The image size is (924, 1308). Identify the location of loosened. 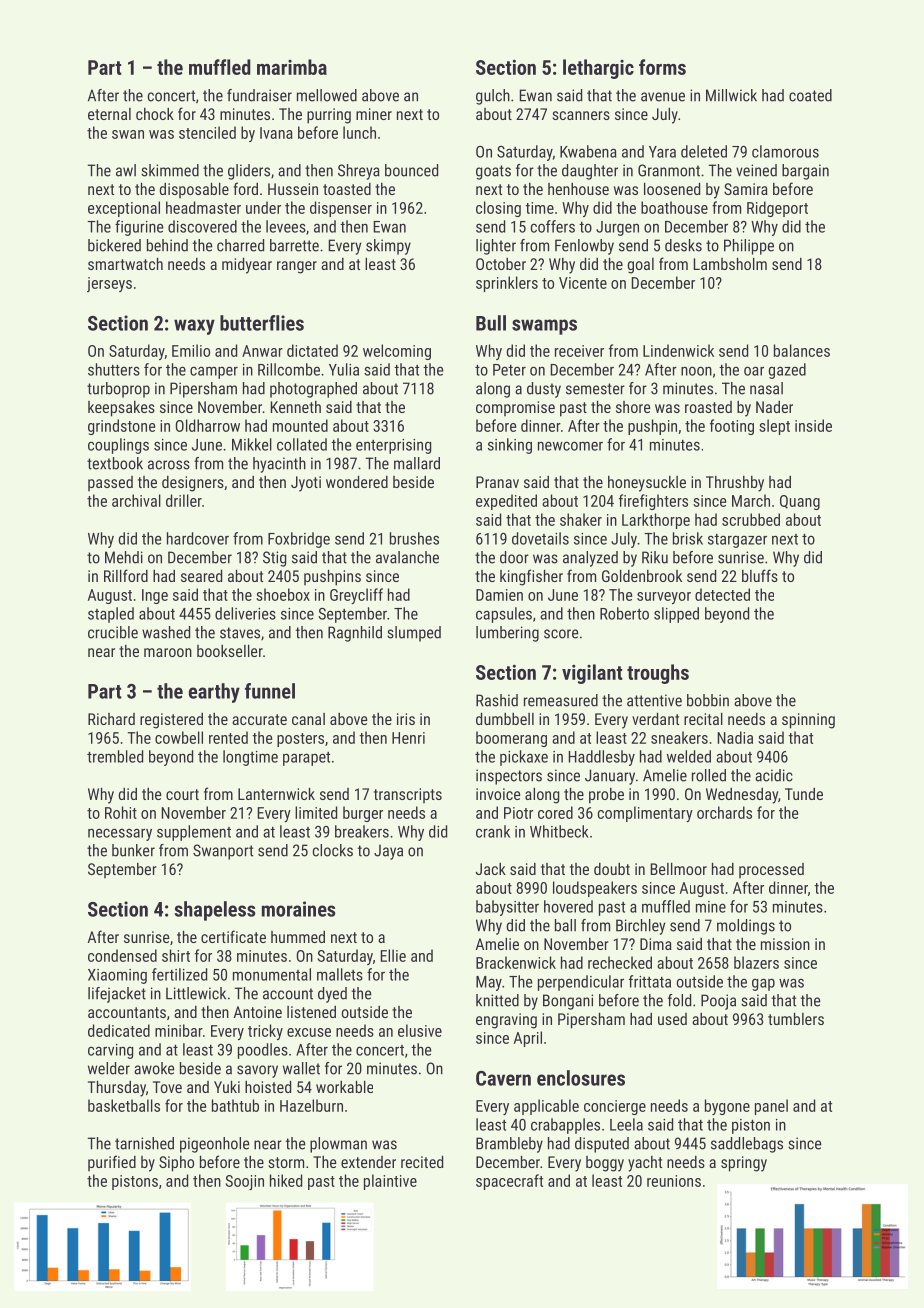
(672, 189).
